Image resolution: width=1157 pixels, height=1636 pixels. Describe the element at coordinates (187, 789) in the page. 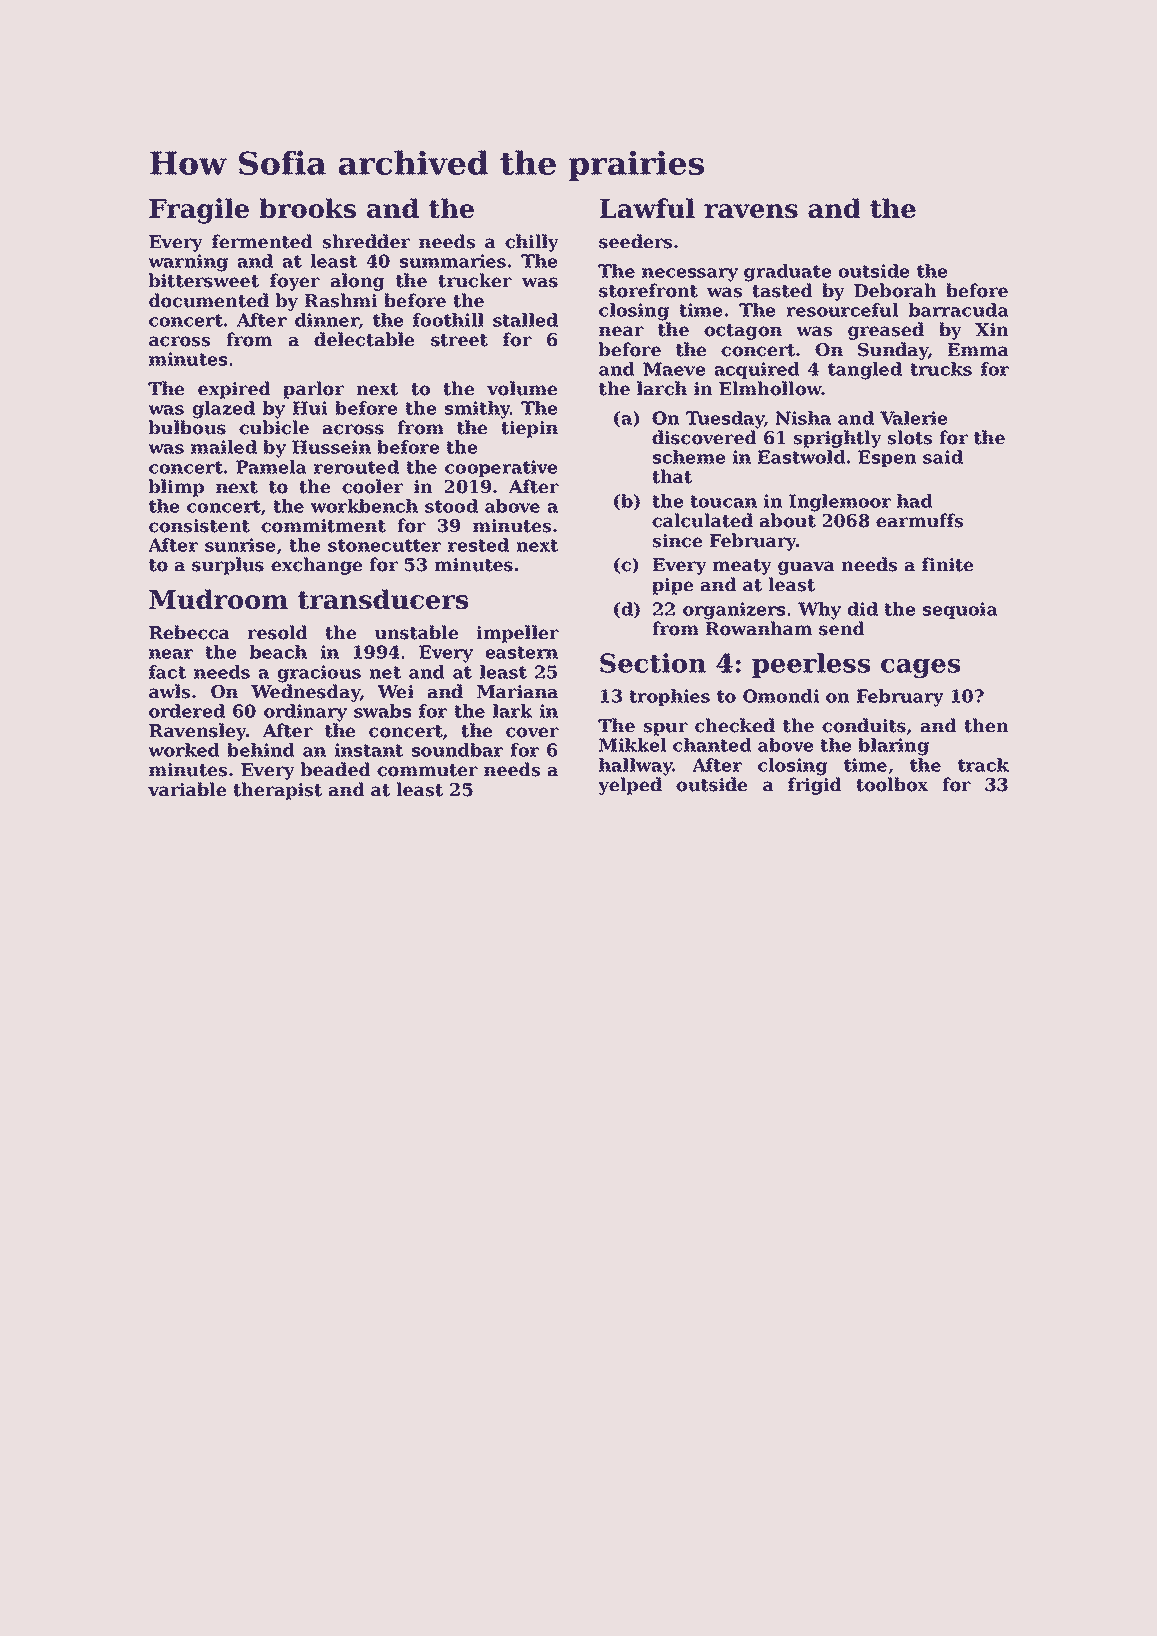

I see `variable` at that location.
